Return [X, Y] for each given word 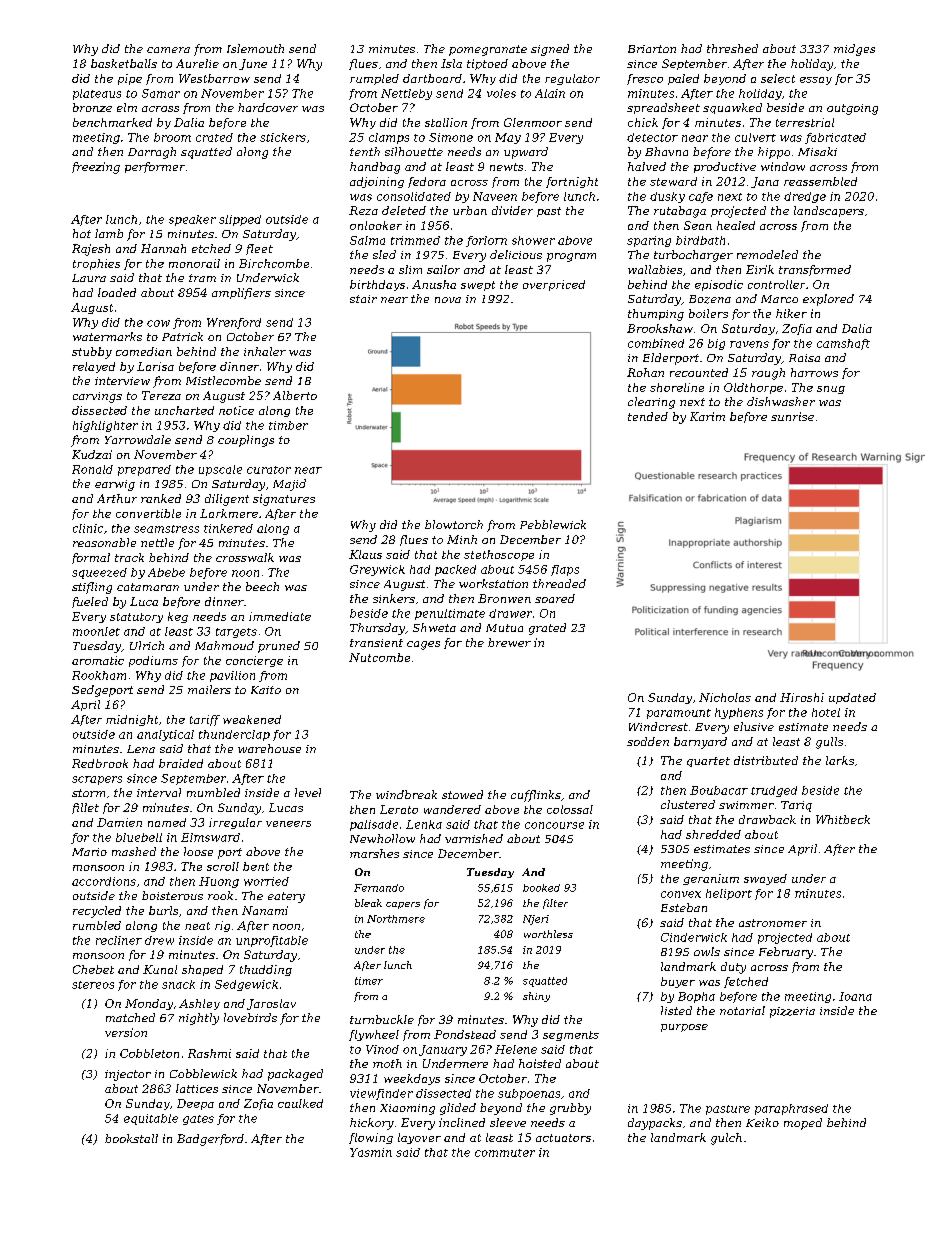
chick [643, 122]
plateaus [97, 94]
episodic [719, 285]
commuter [505, 1153]
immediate [280, 616]
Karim [707, 416]
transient [376, 643]
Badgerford [210, 1140]
